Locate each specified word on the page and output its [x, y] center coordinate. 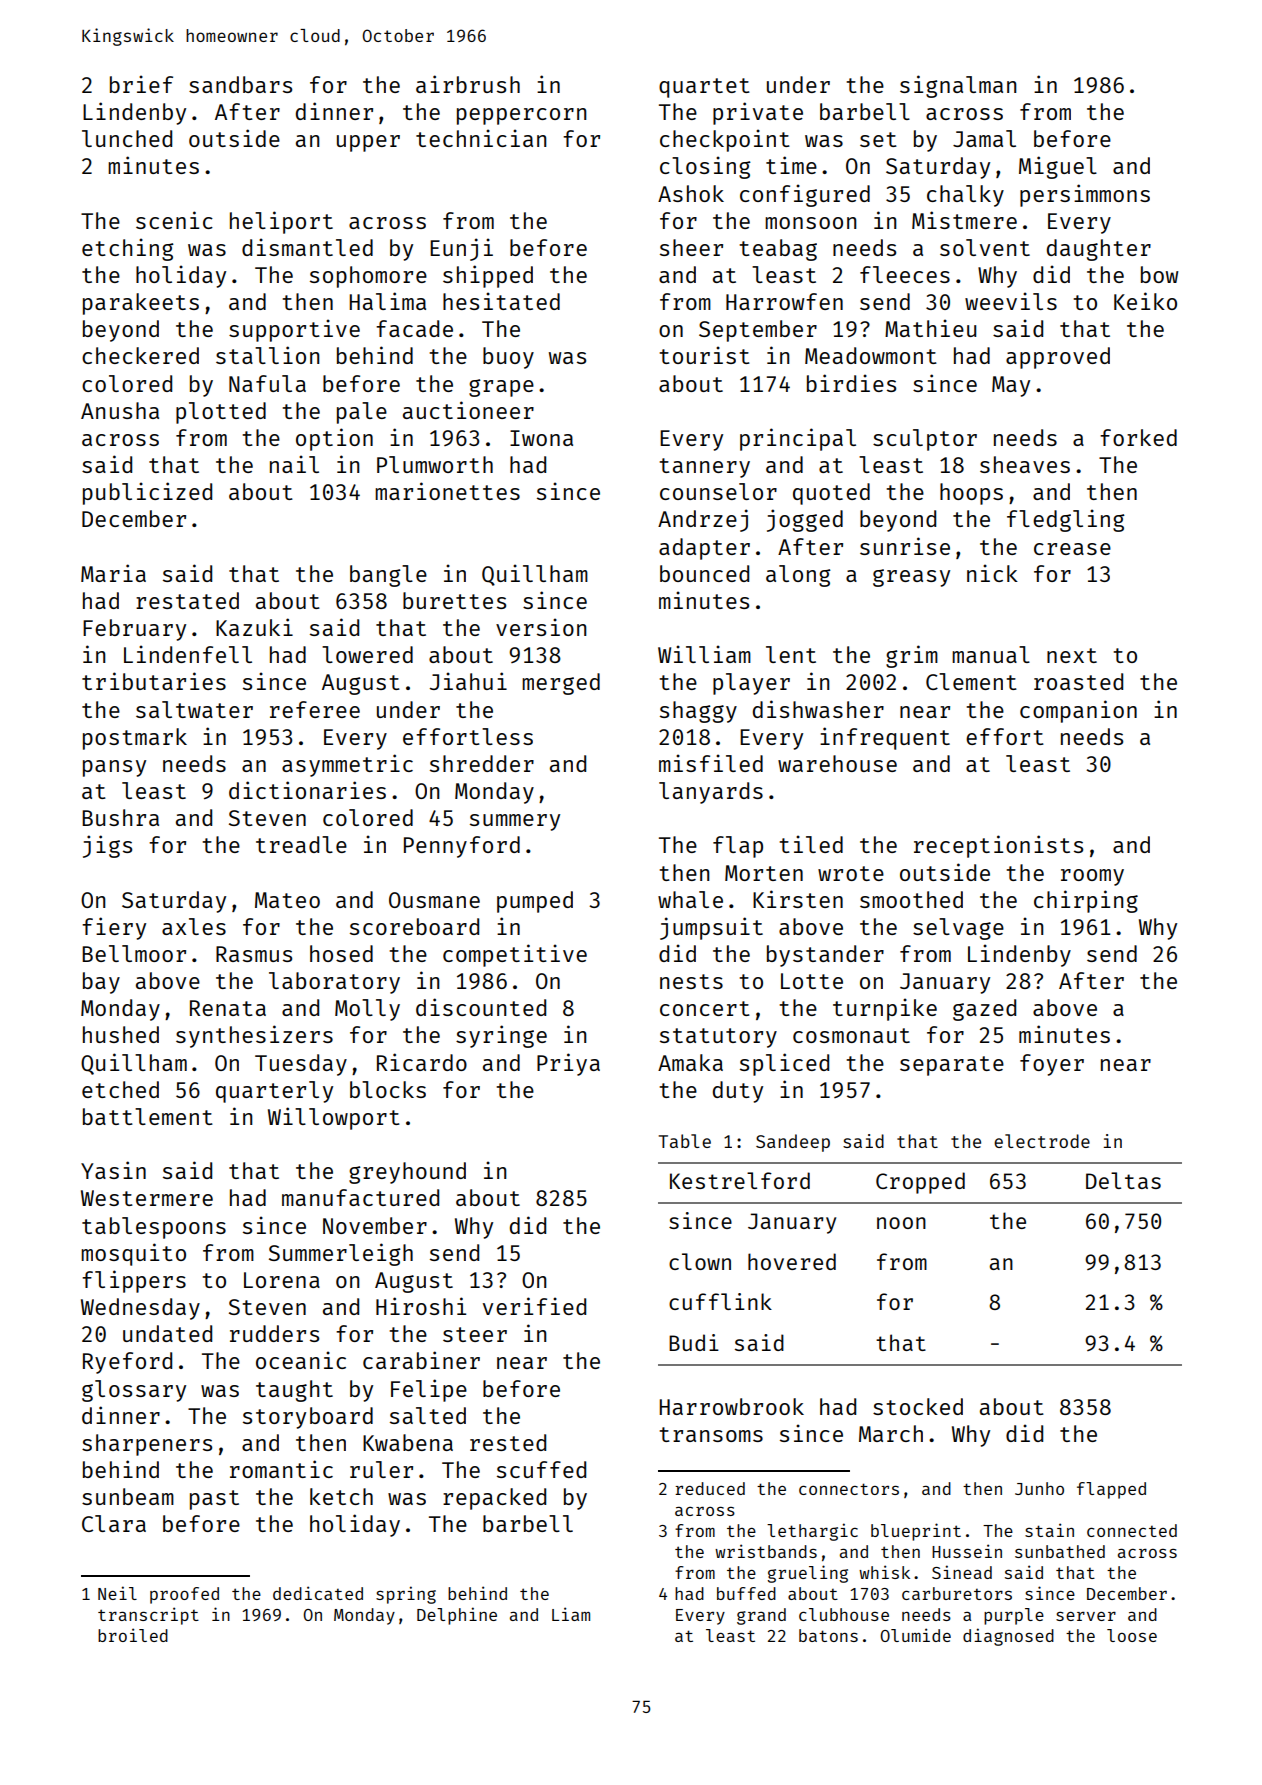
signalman [958, 86]
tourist [704, 355]
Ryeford [127, 1363]
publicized [147, 493]
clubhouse [844, 1614]
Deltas [1123, 1180]
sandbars [240, 84]
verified [534, 1306]
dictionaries [307, 790]
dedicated [318, 1593]
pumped [535, 902]
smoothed [911, 899]
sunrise [905, 546]
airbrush [468, 84]
